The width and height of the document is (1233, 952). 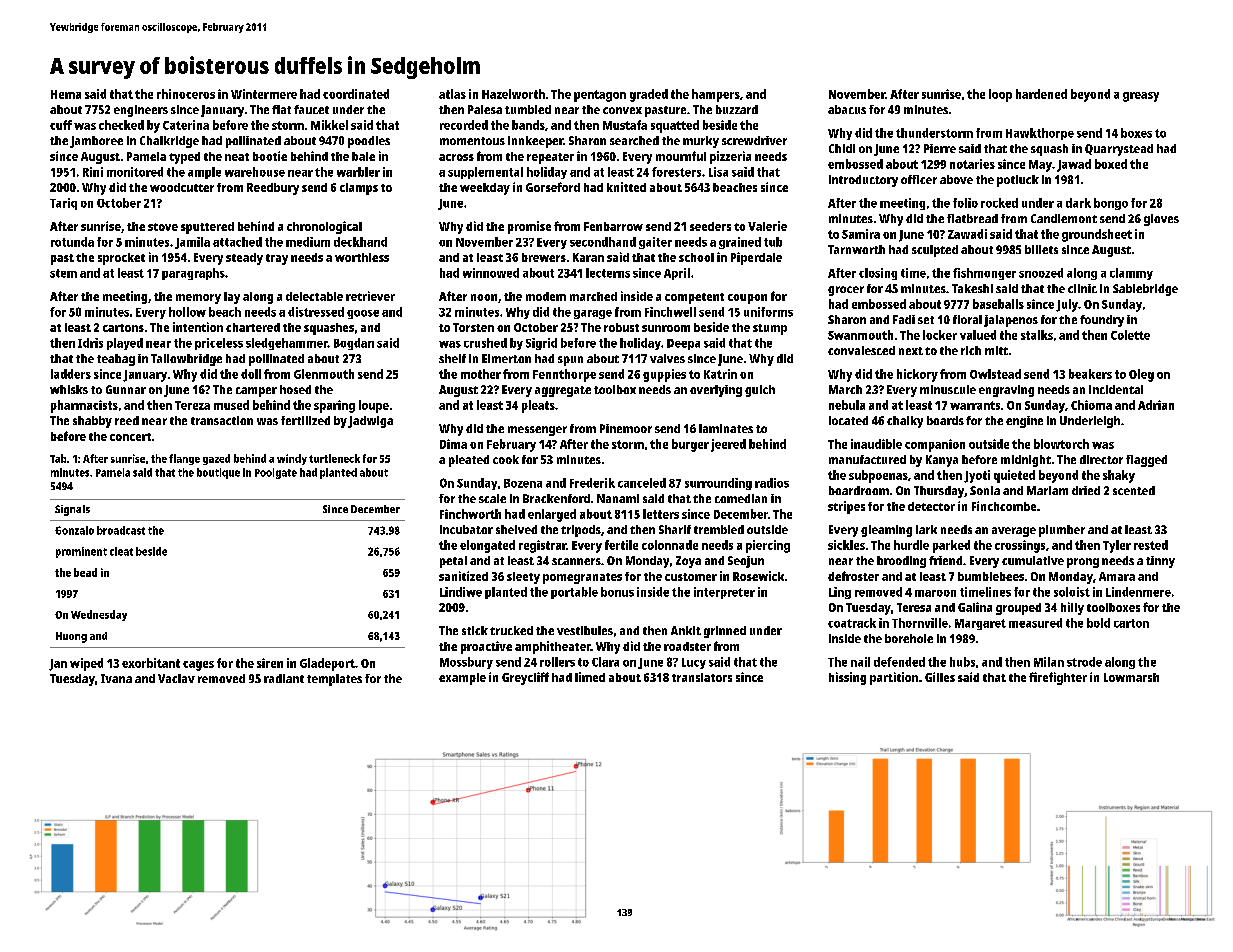 I want to click on hardened, so click(x=1041, y=94).
